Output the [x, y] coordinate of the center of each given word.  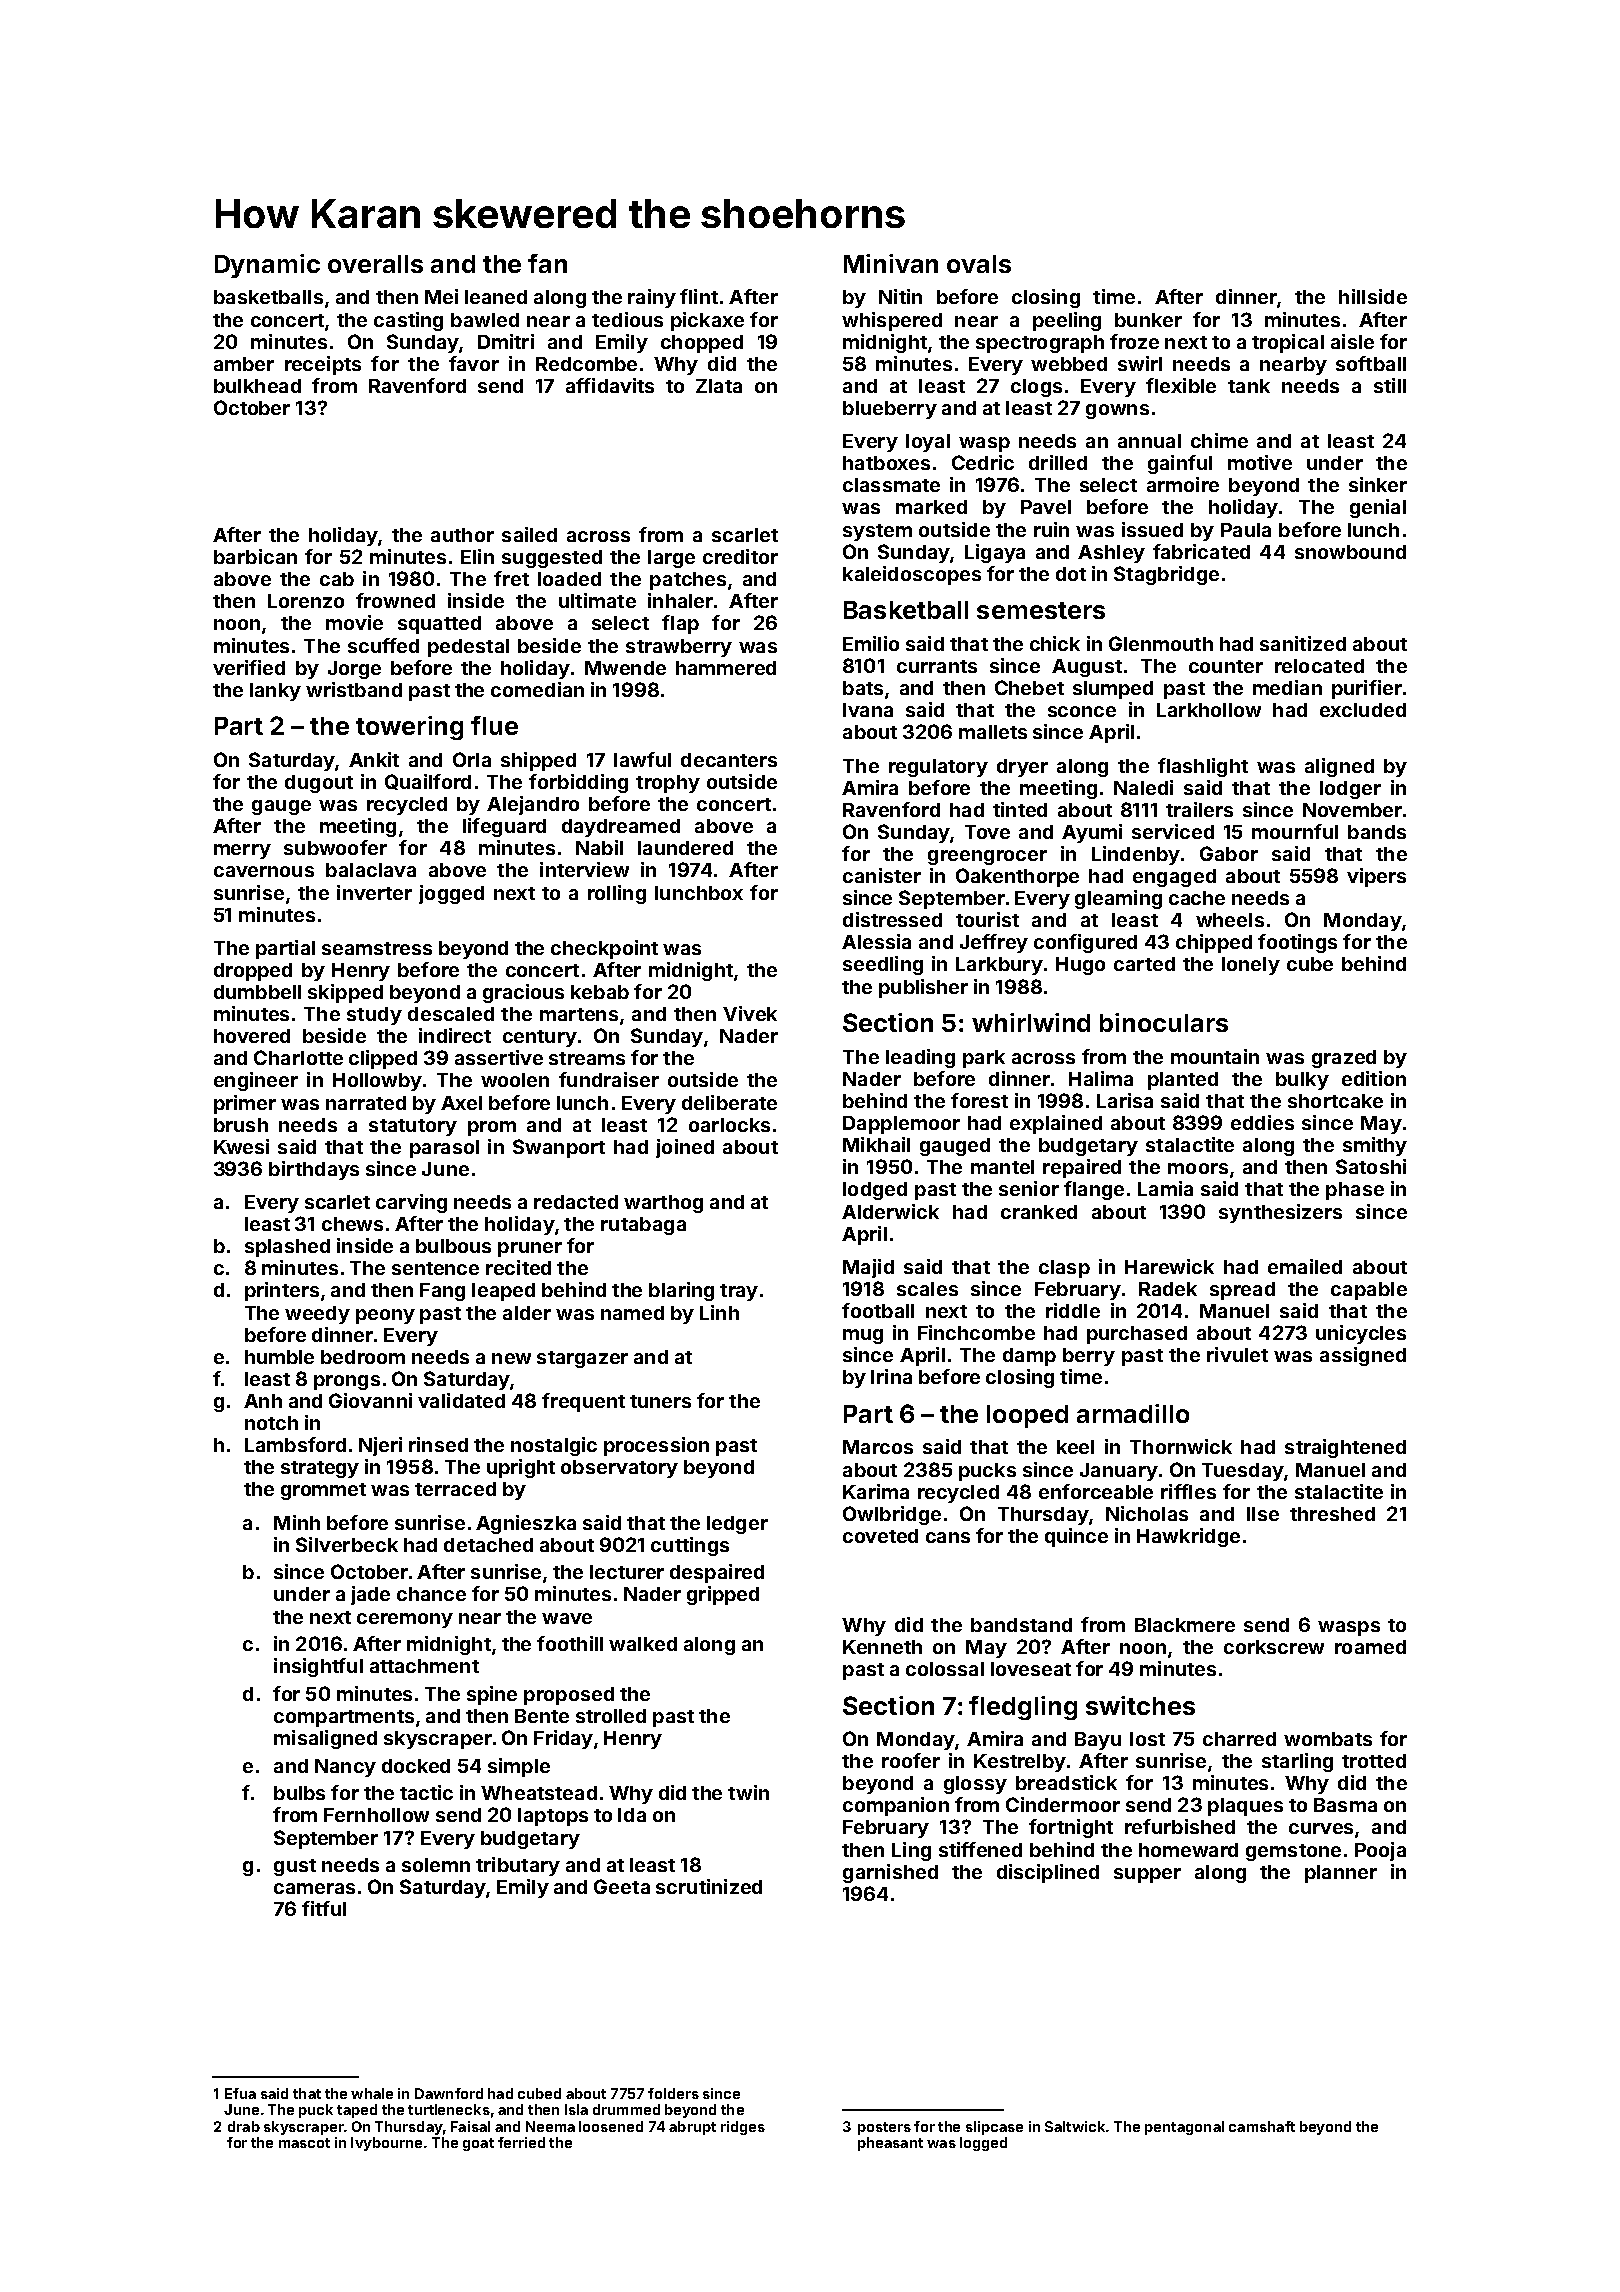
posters [884, 2128]
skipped [345, 993]
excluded [1363, 710]
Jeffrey [994, 943]
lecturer [627, 1572]
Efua [240, 2093]
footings [1297, 943]
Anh [263, 1401]
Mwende [625, 668]
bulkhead [257, 386]
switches [1140, 1705]
